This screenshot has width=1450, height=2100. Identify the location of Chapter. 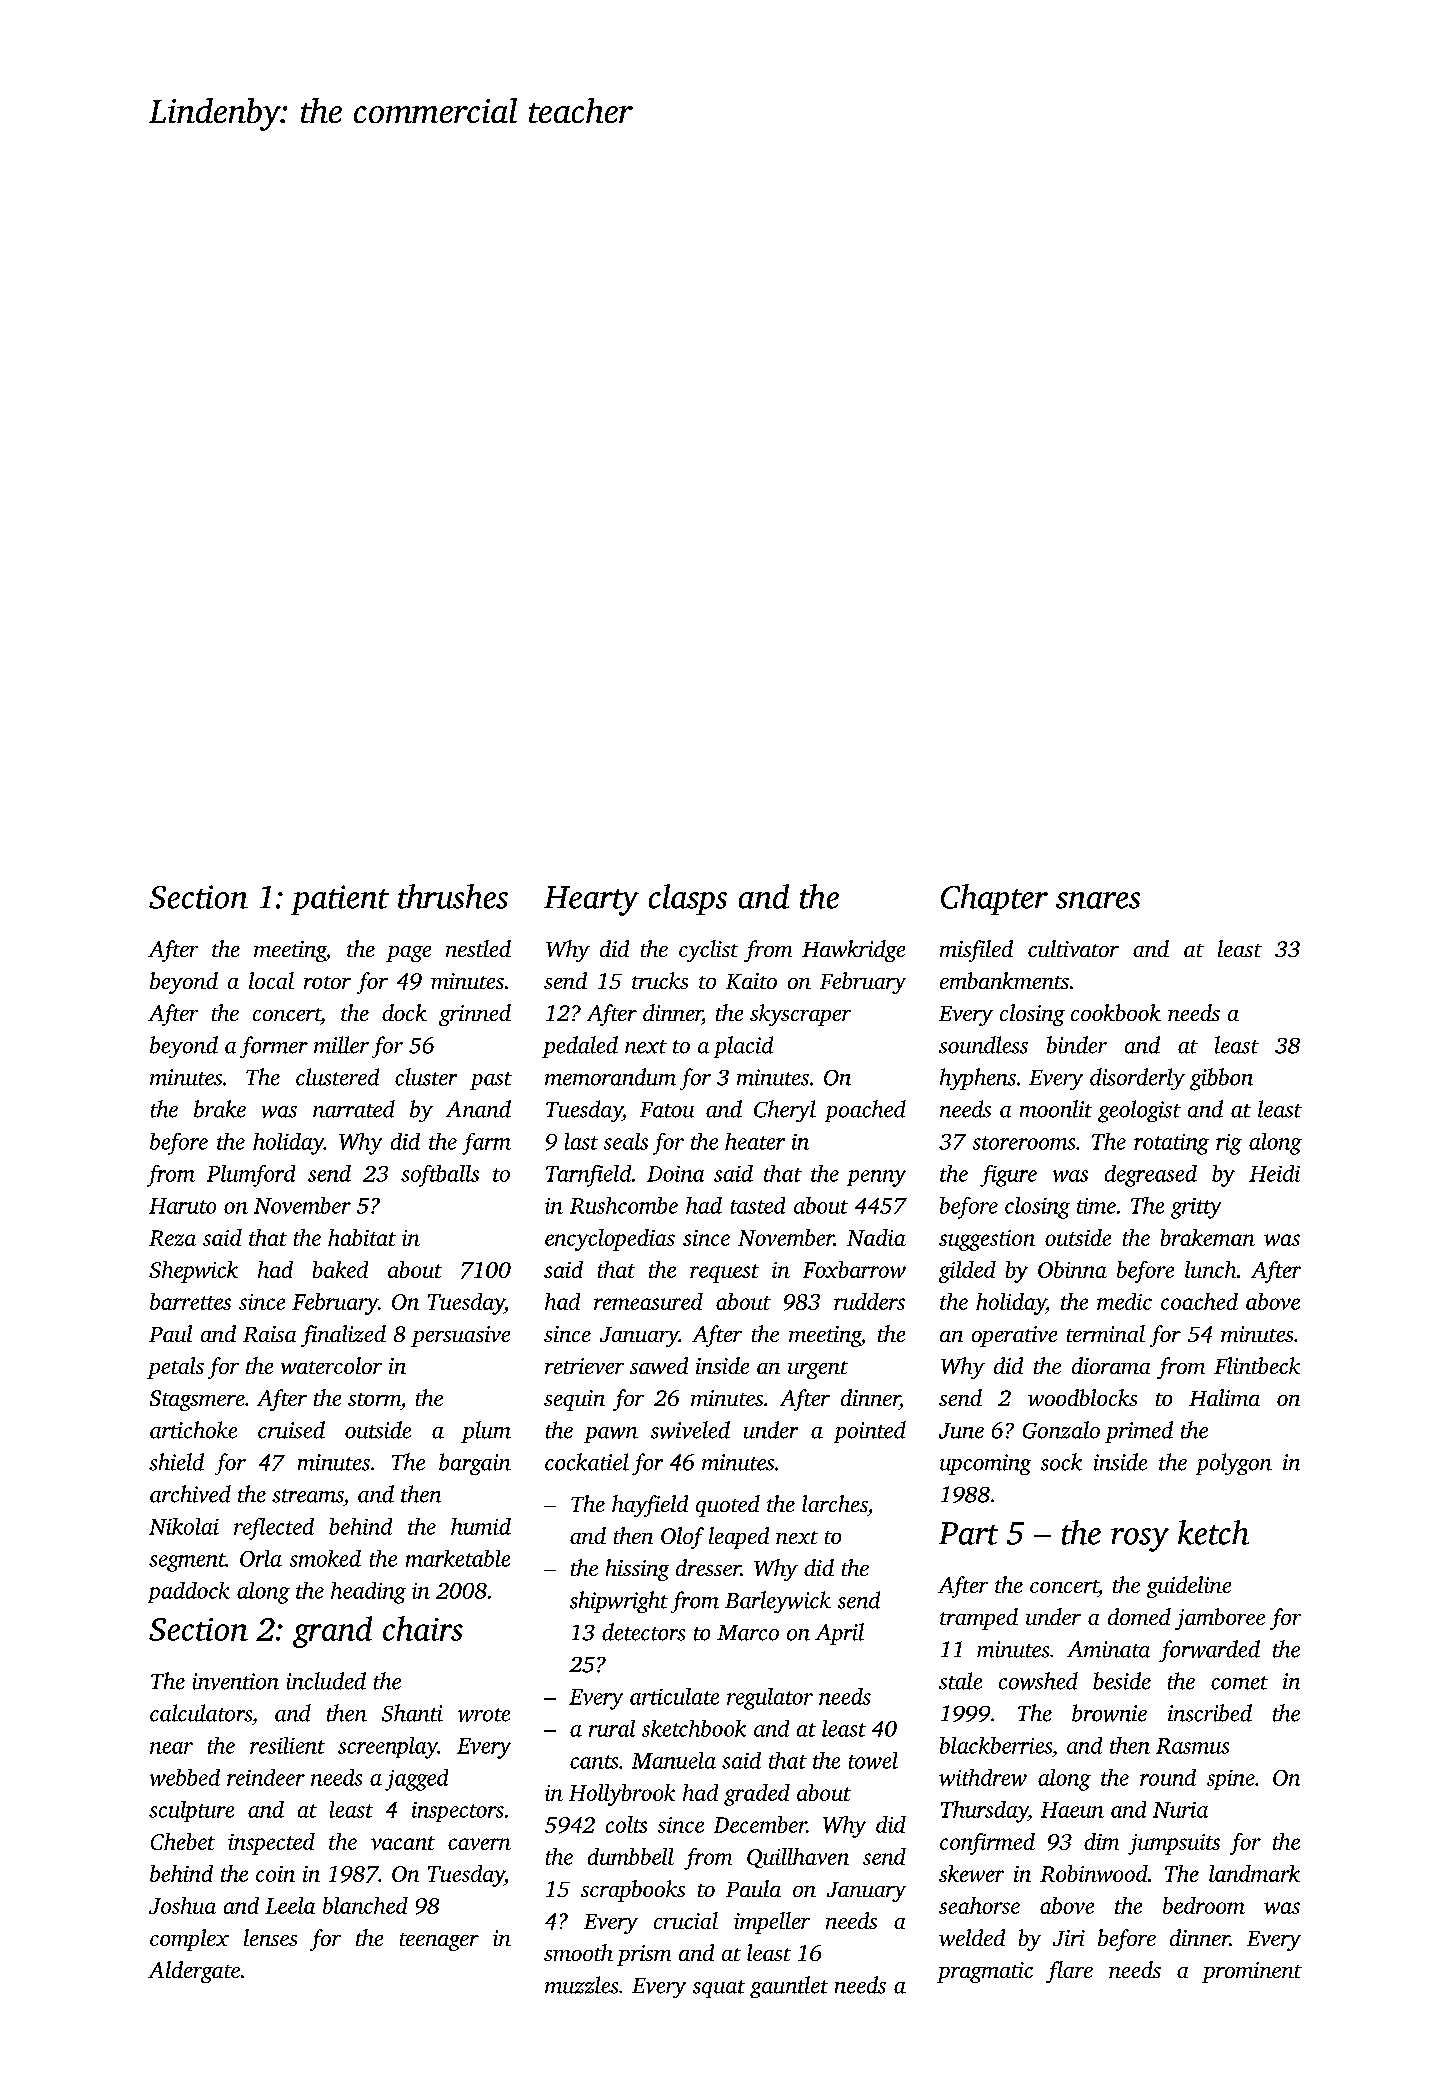
(994, 899).
